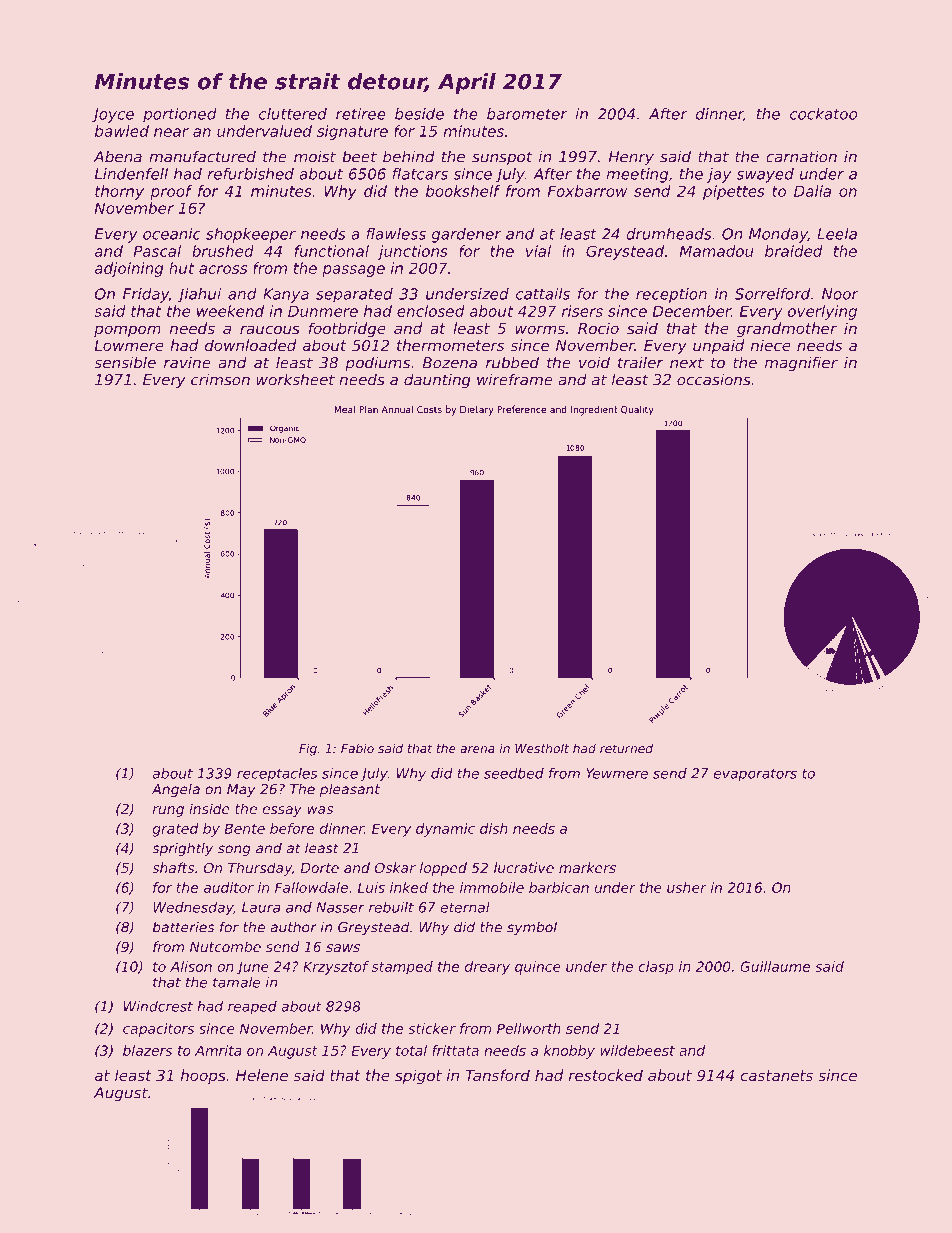 The width and height of the page is (952, 1233). Describe the element at coordinates (173, 867) in the page. I see `shafts` at that location.
